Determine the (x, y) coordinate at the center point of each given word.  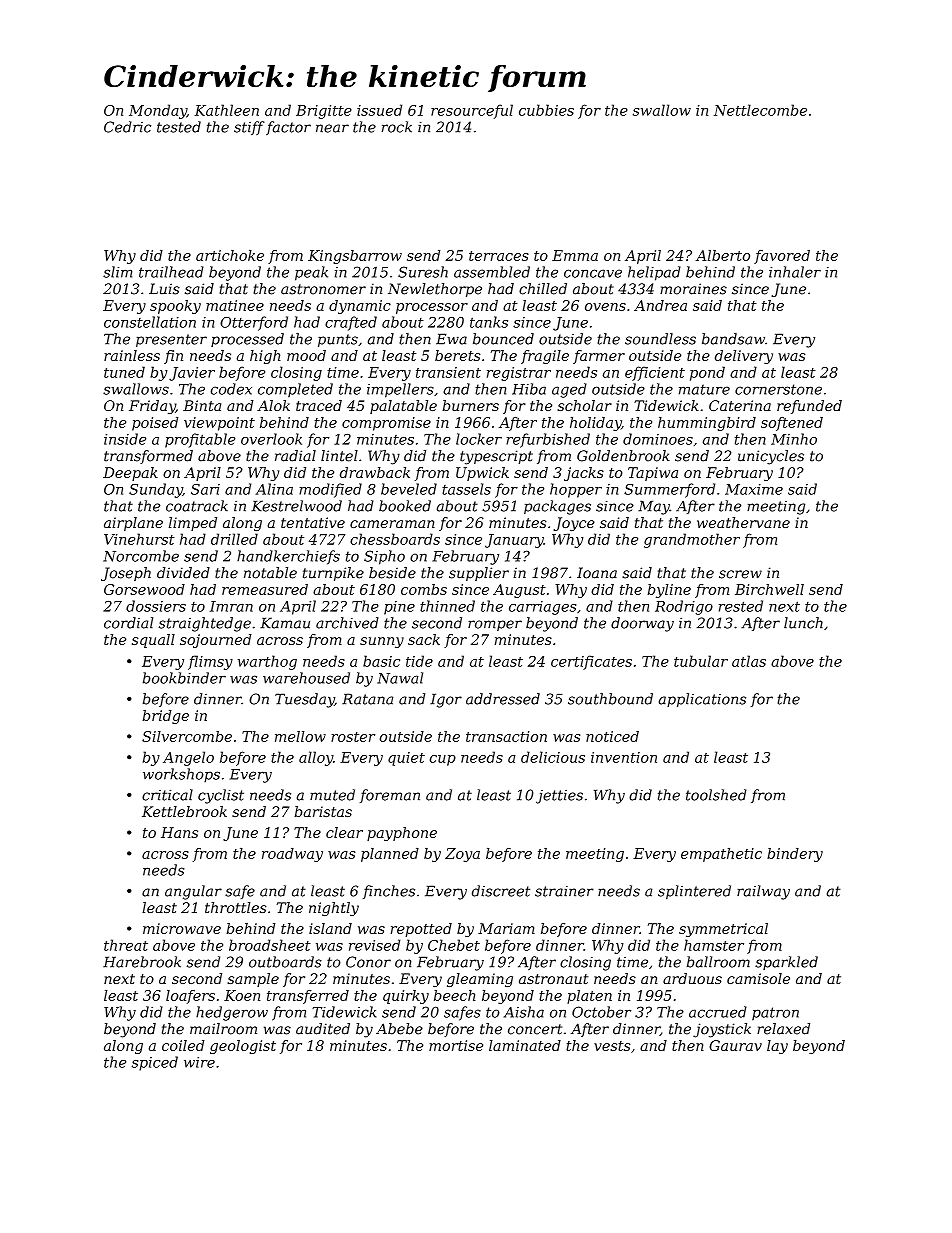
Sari (205, 489)
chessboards (395, 539)
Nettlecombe (760, 110)
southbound (610, 699)
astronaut (553, 979)
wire (199, 1062)
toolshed (716, 795)
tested (179, 127)
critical (167, 795)
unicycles (771, 457)
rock (397, 127)
